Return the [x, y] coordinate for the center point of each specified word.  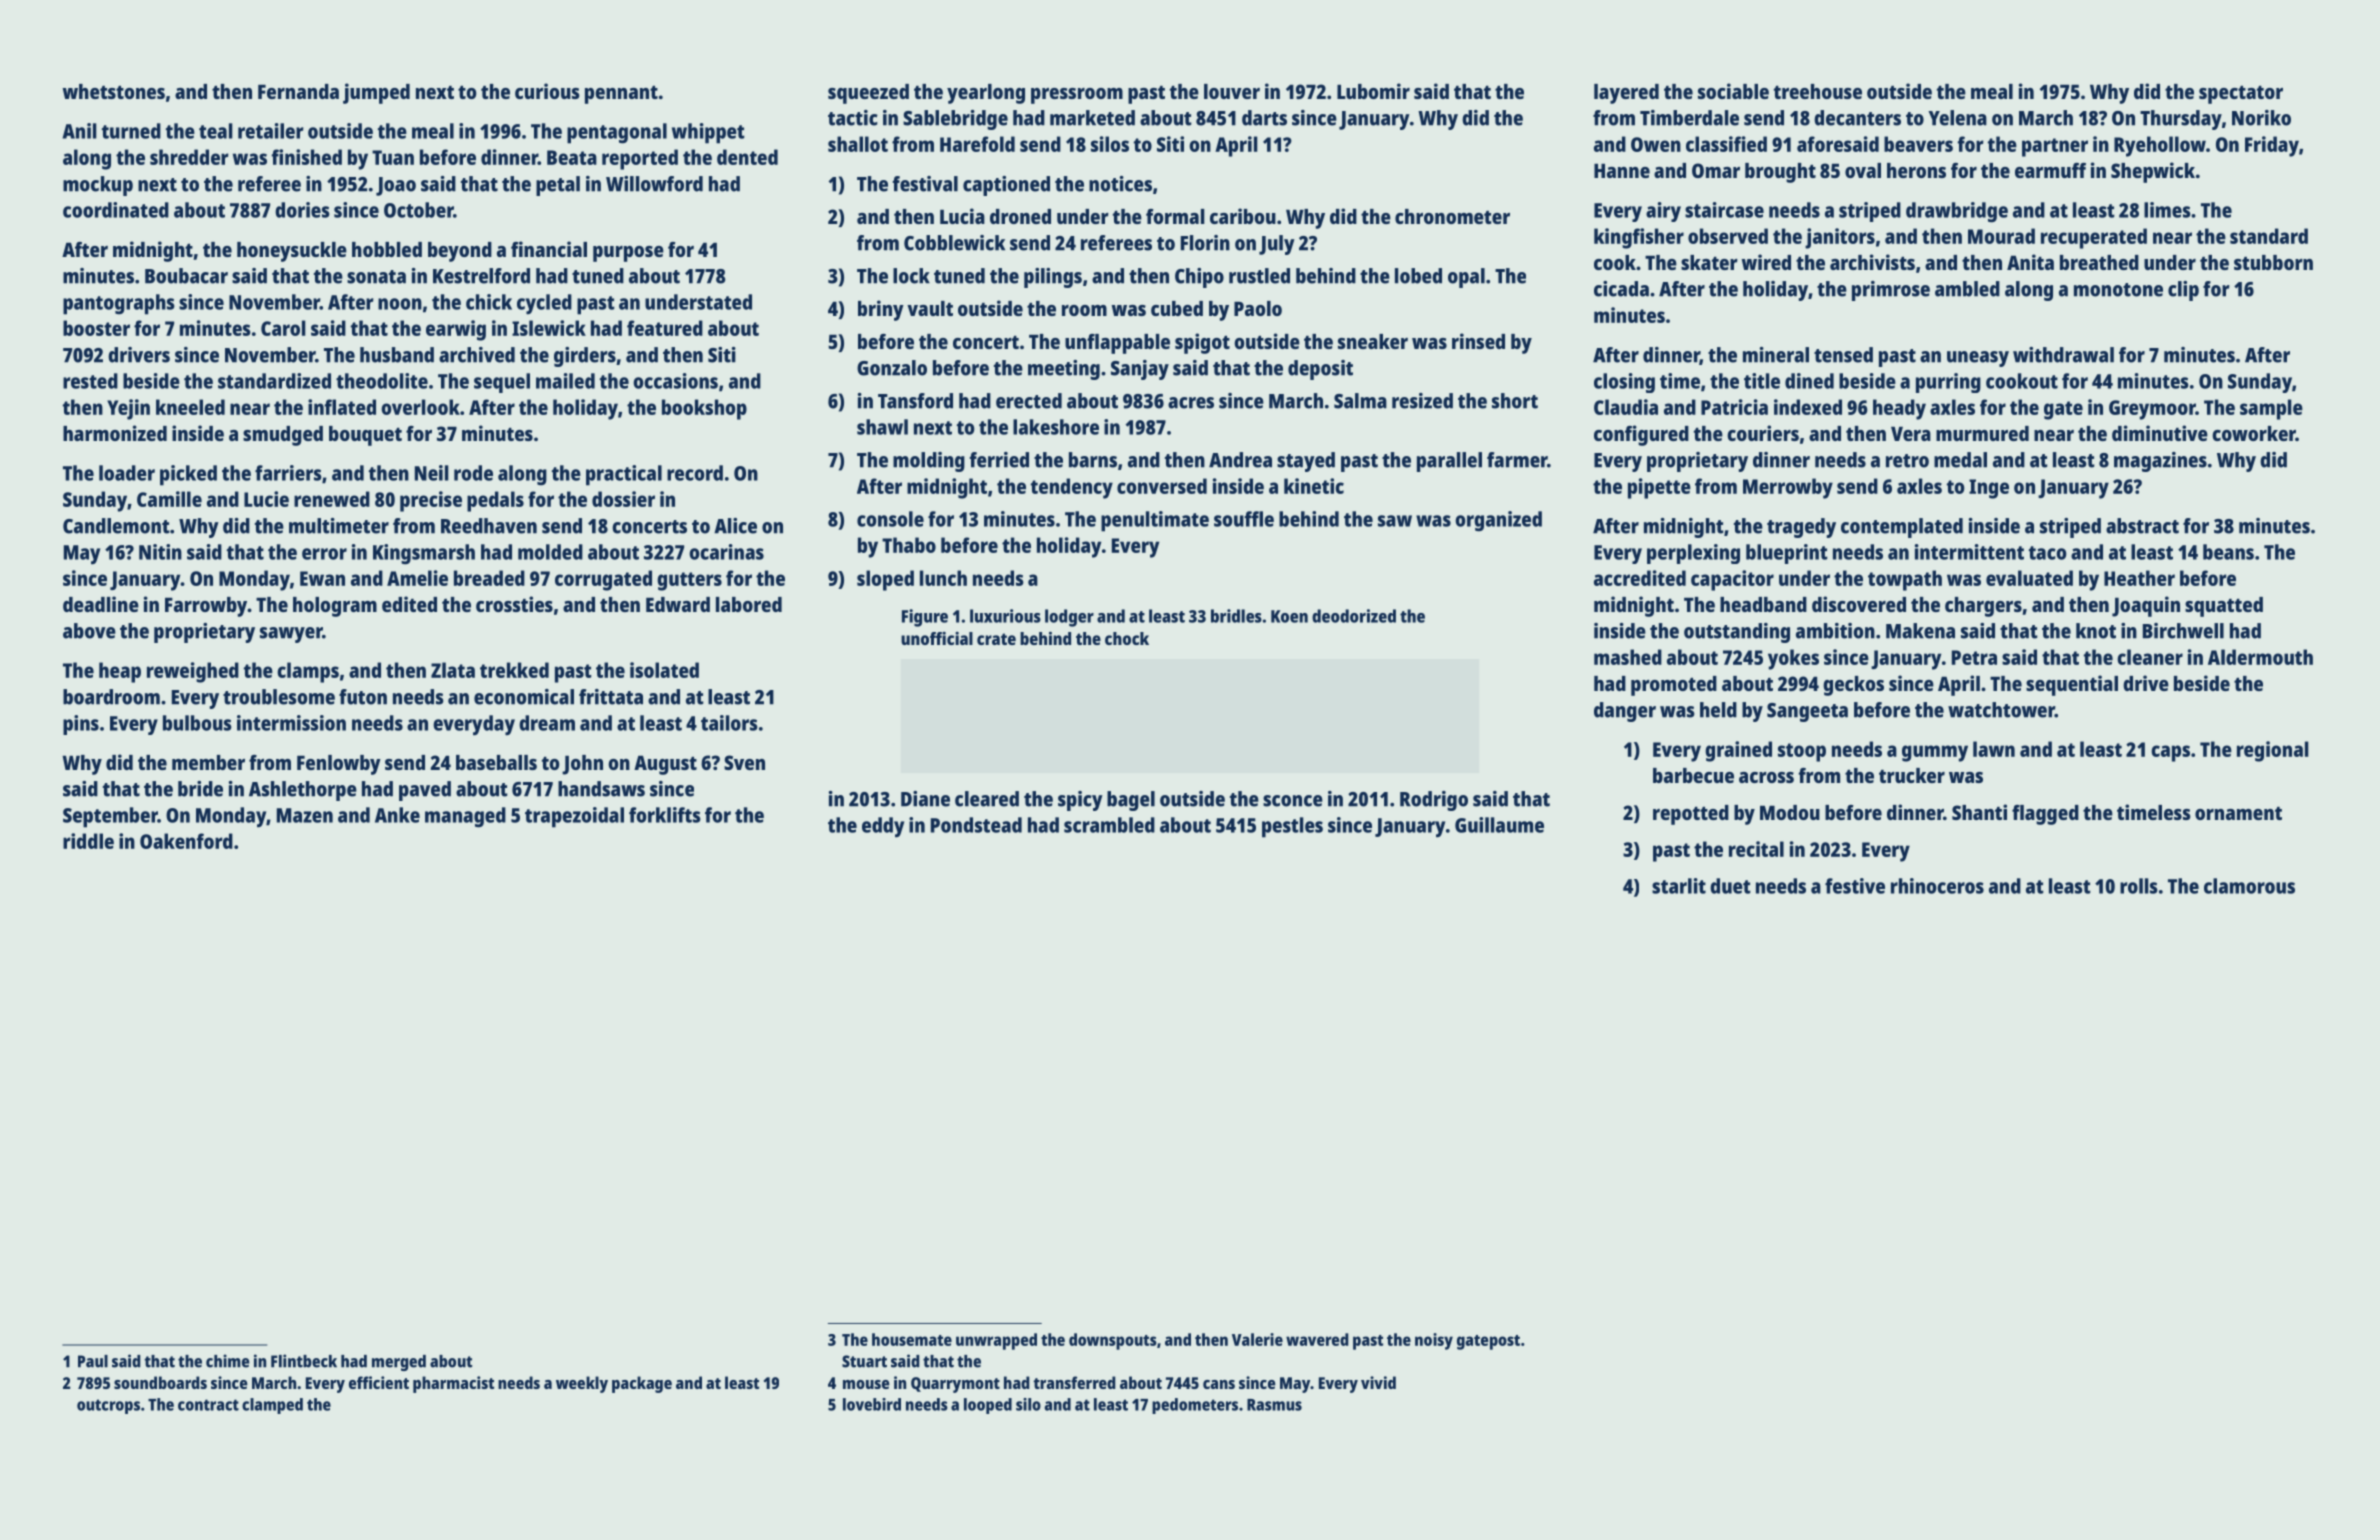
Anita [2030, 262]
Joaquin [2146, 606]
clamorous [2249, 886]
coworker [2254, 433]
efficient [379, 1382]
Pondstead [976, 825]
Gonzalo [892, 368]
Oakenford [186, 841]
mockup [98, 186]
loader [127, 473]
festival [925, 184]
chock [1127, 638]
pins [81, 725]
